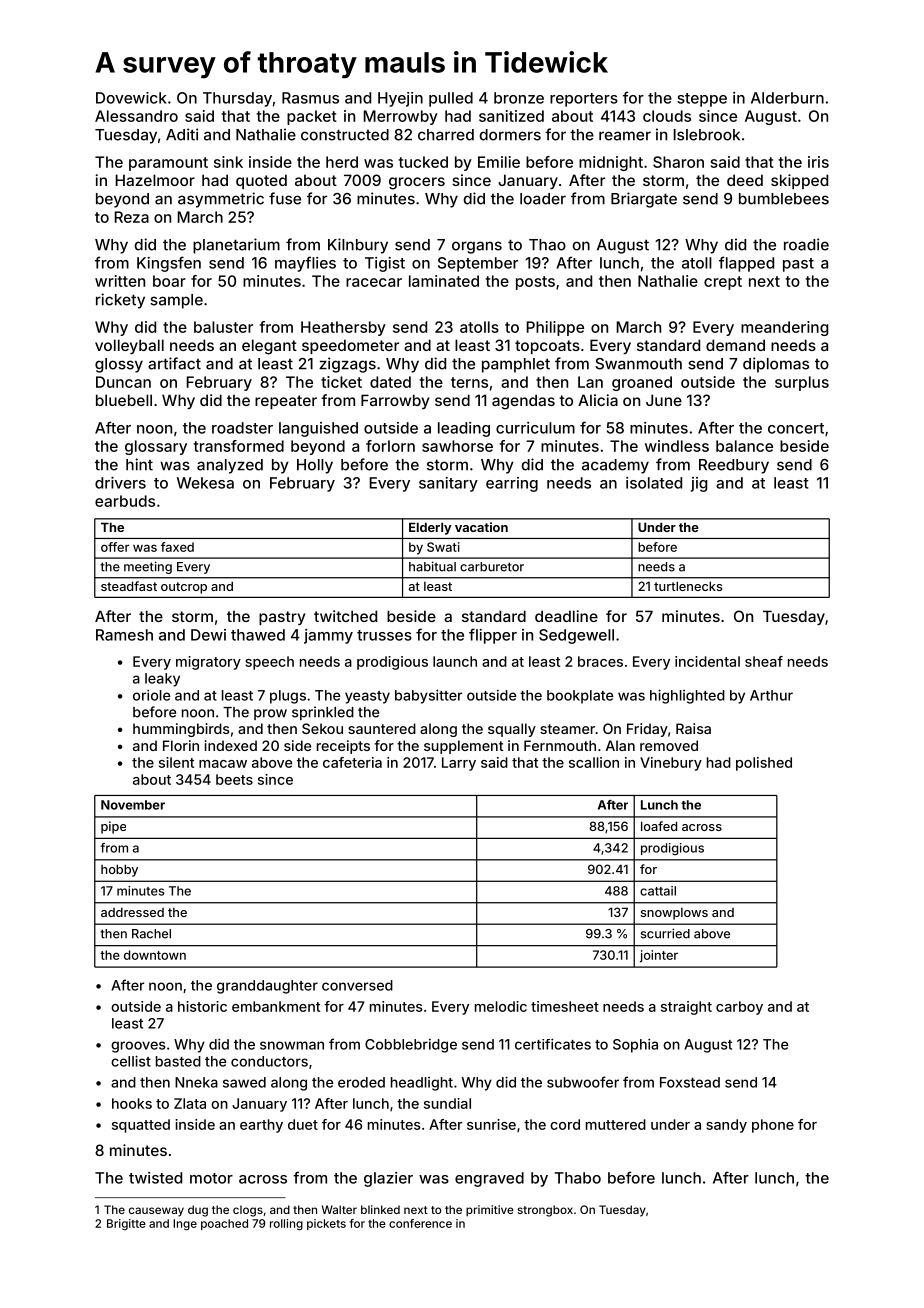  Describe the element at coordinates (702, 100) in the image. I see `steppe` at that location.
